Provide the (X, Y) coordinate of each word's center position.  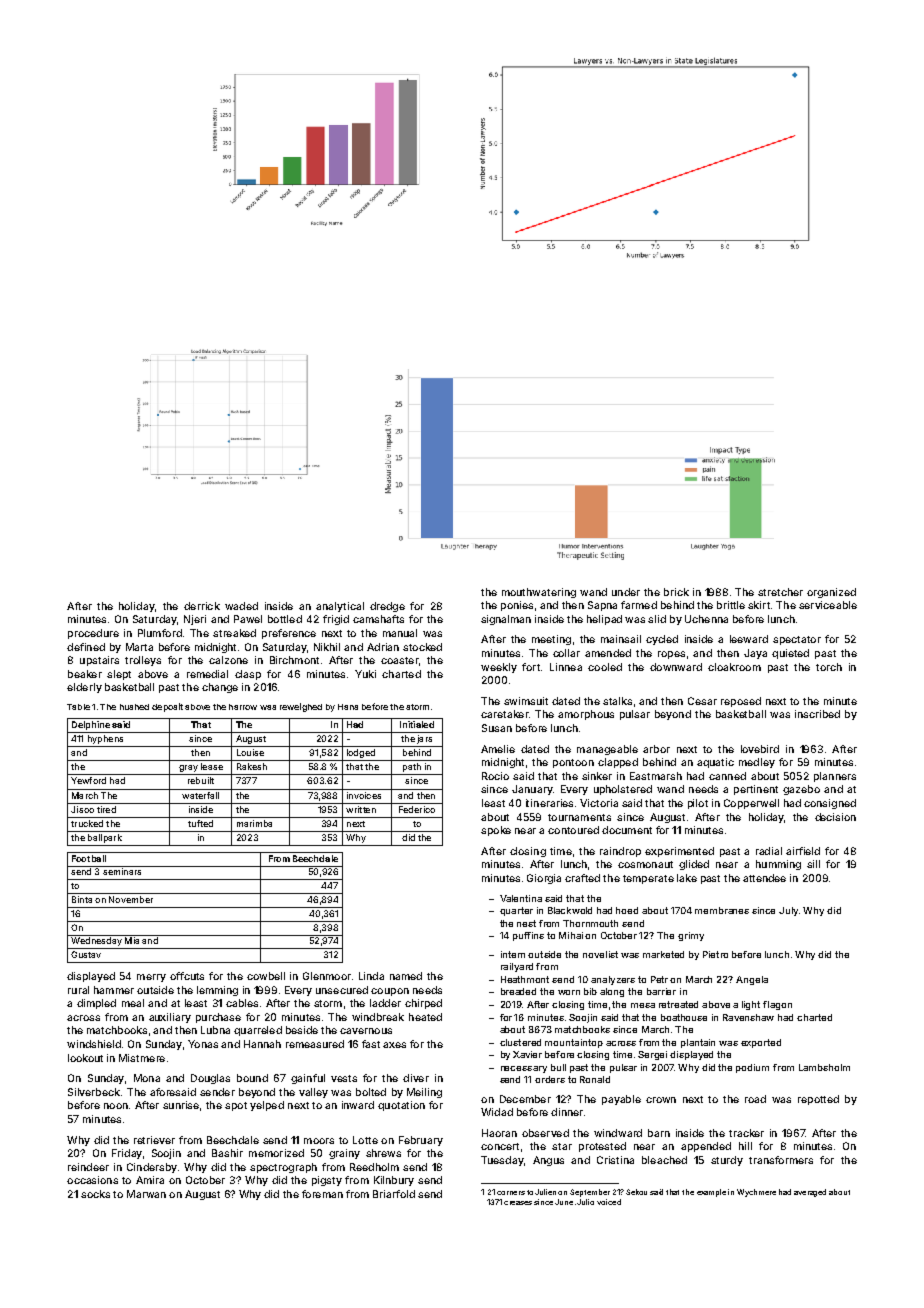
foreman (322, 1194)
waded (241, 606)
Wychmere (756, 1193)
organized (831, 593)
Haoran (499, 1133)
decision (835, 817)
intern (513, 954)
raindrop (620, 852)
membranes (722, 910)
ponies (517, 606)
